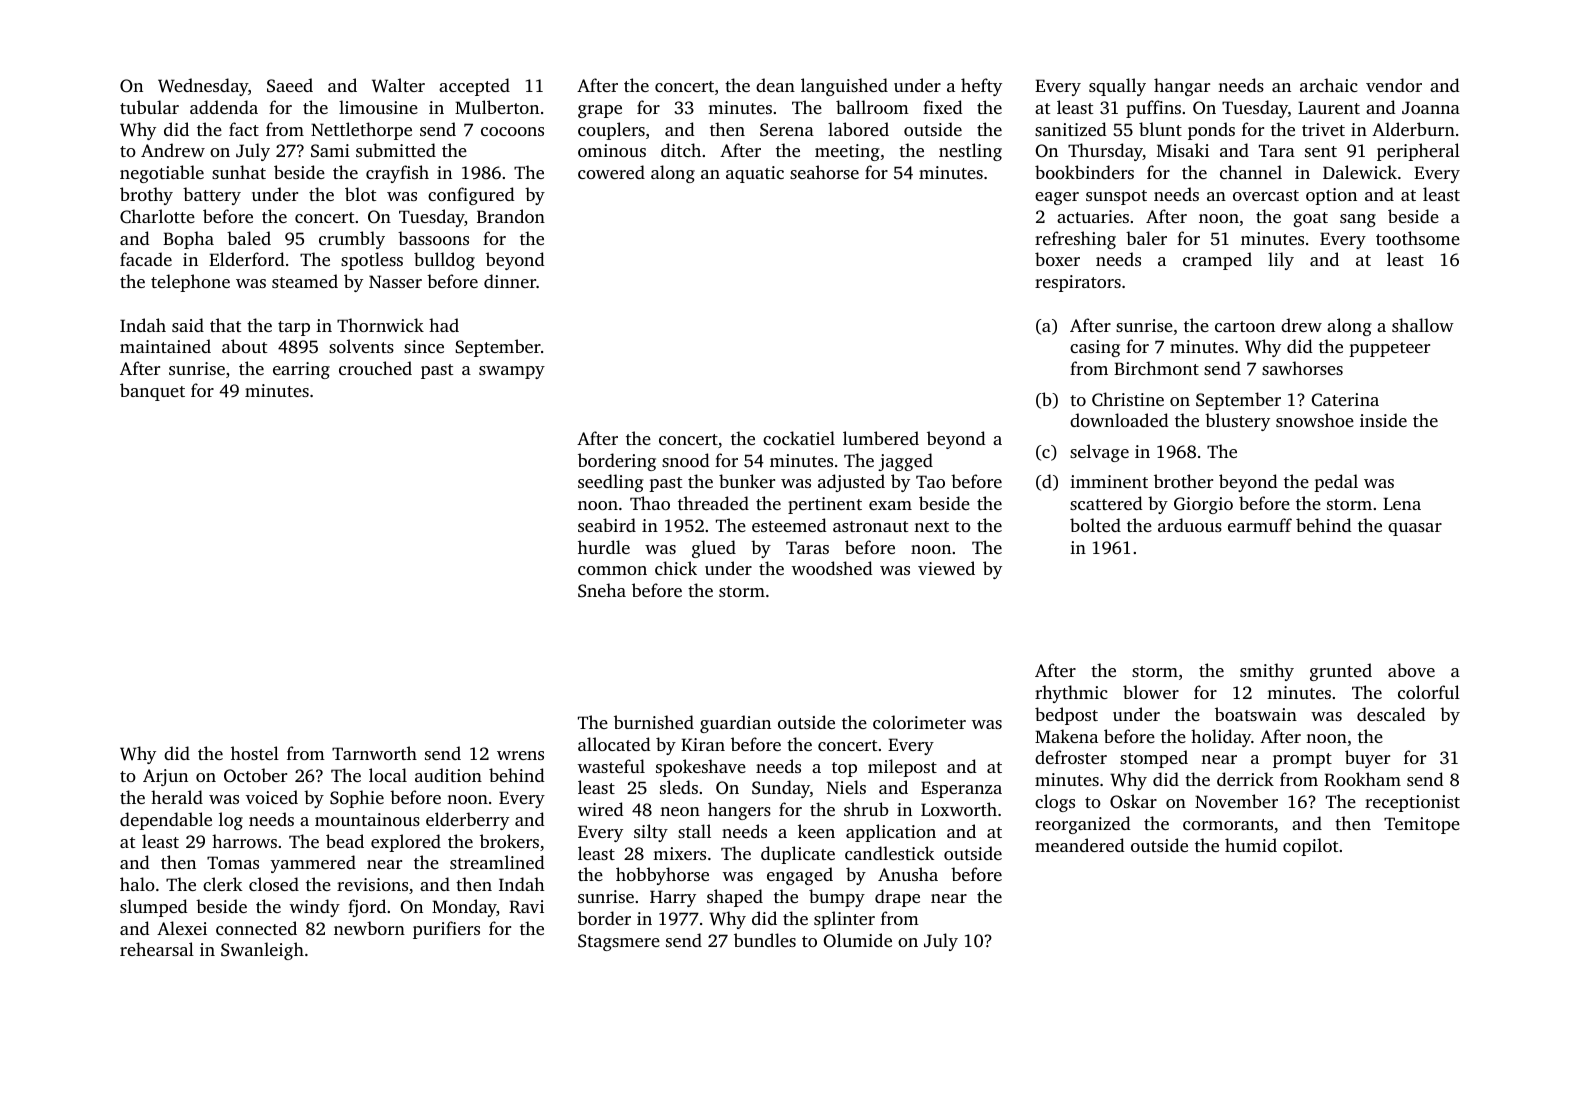 The width and height of the document is (1580, 1117). I want to click on hostel, so click(255, 753).
